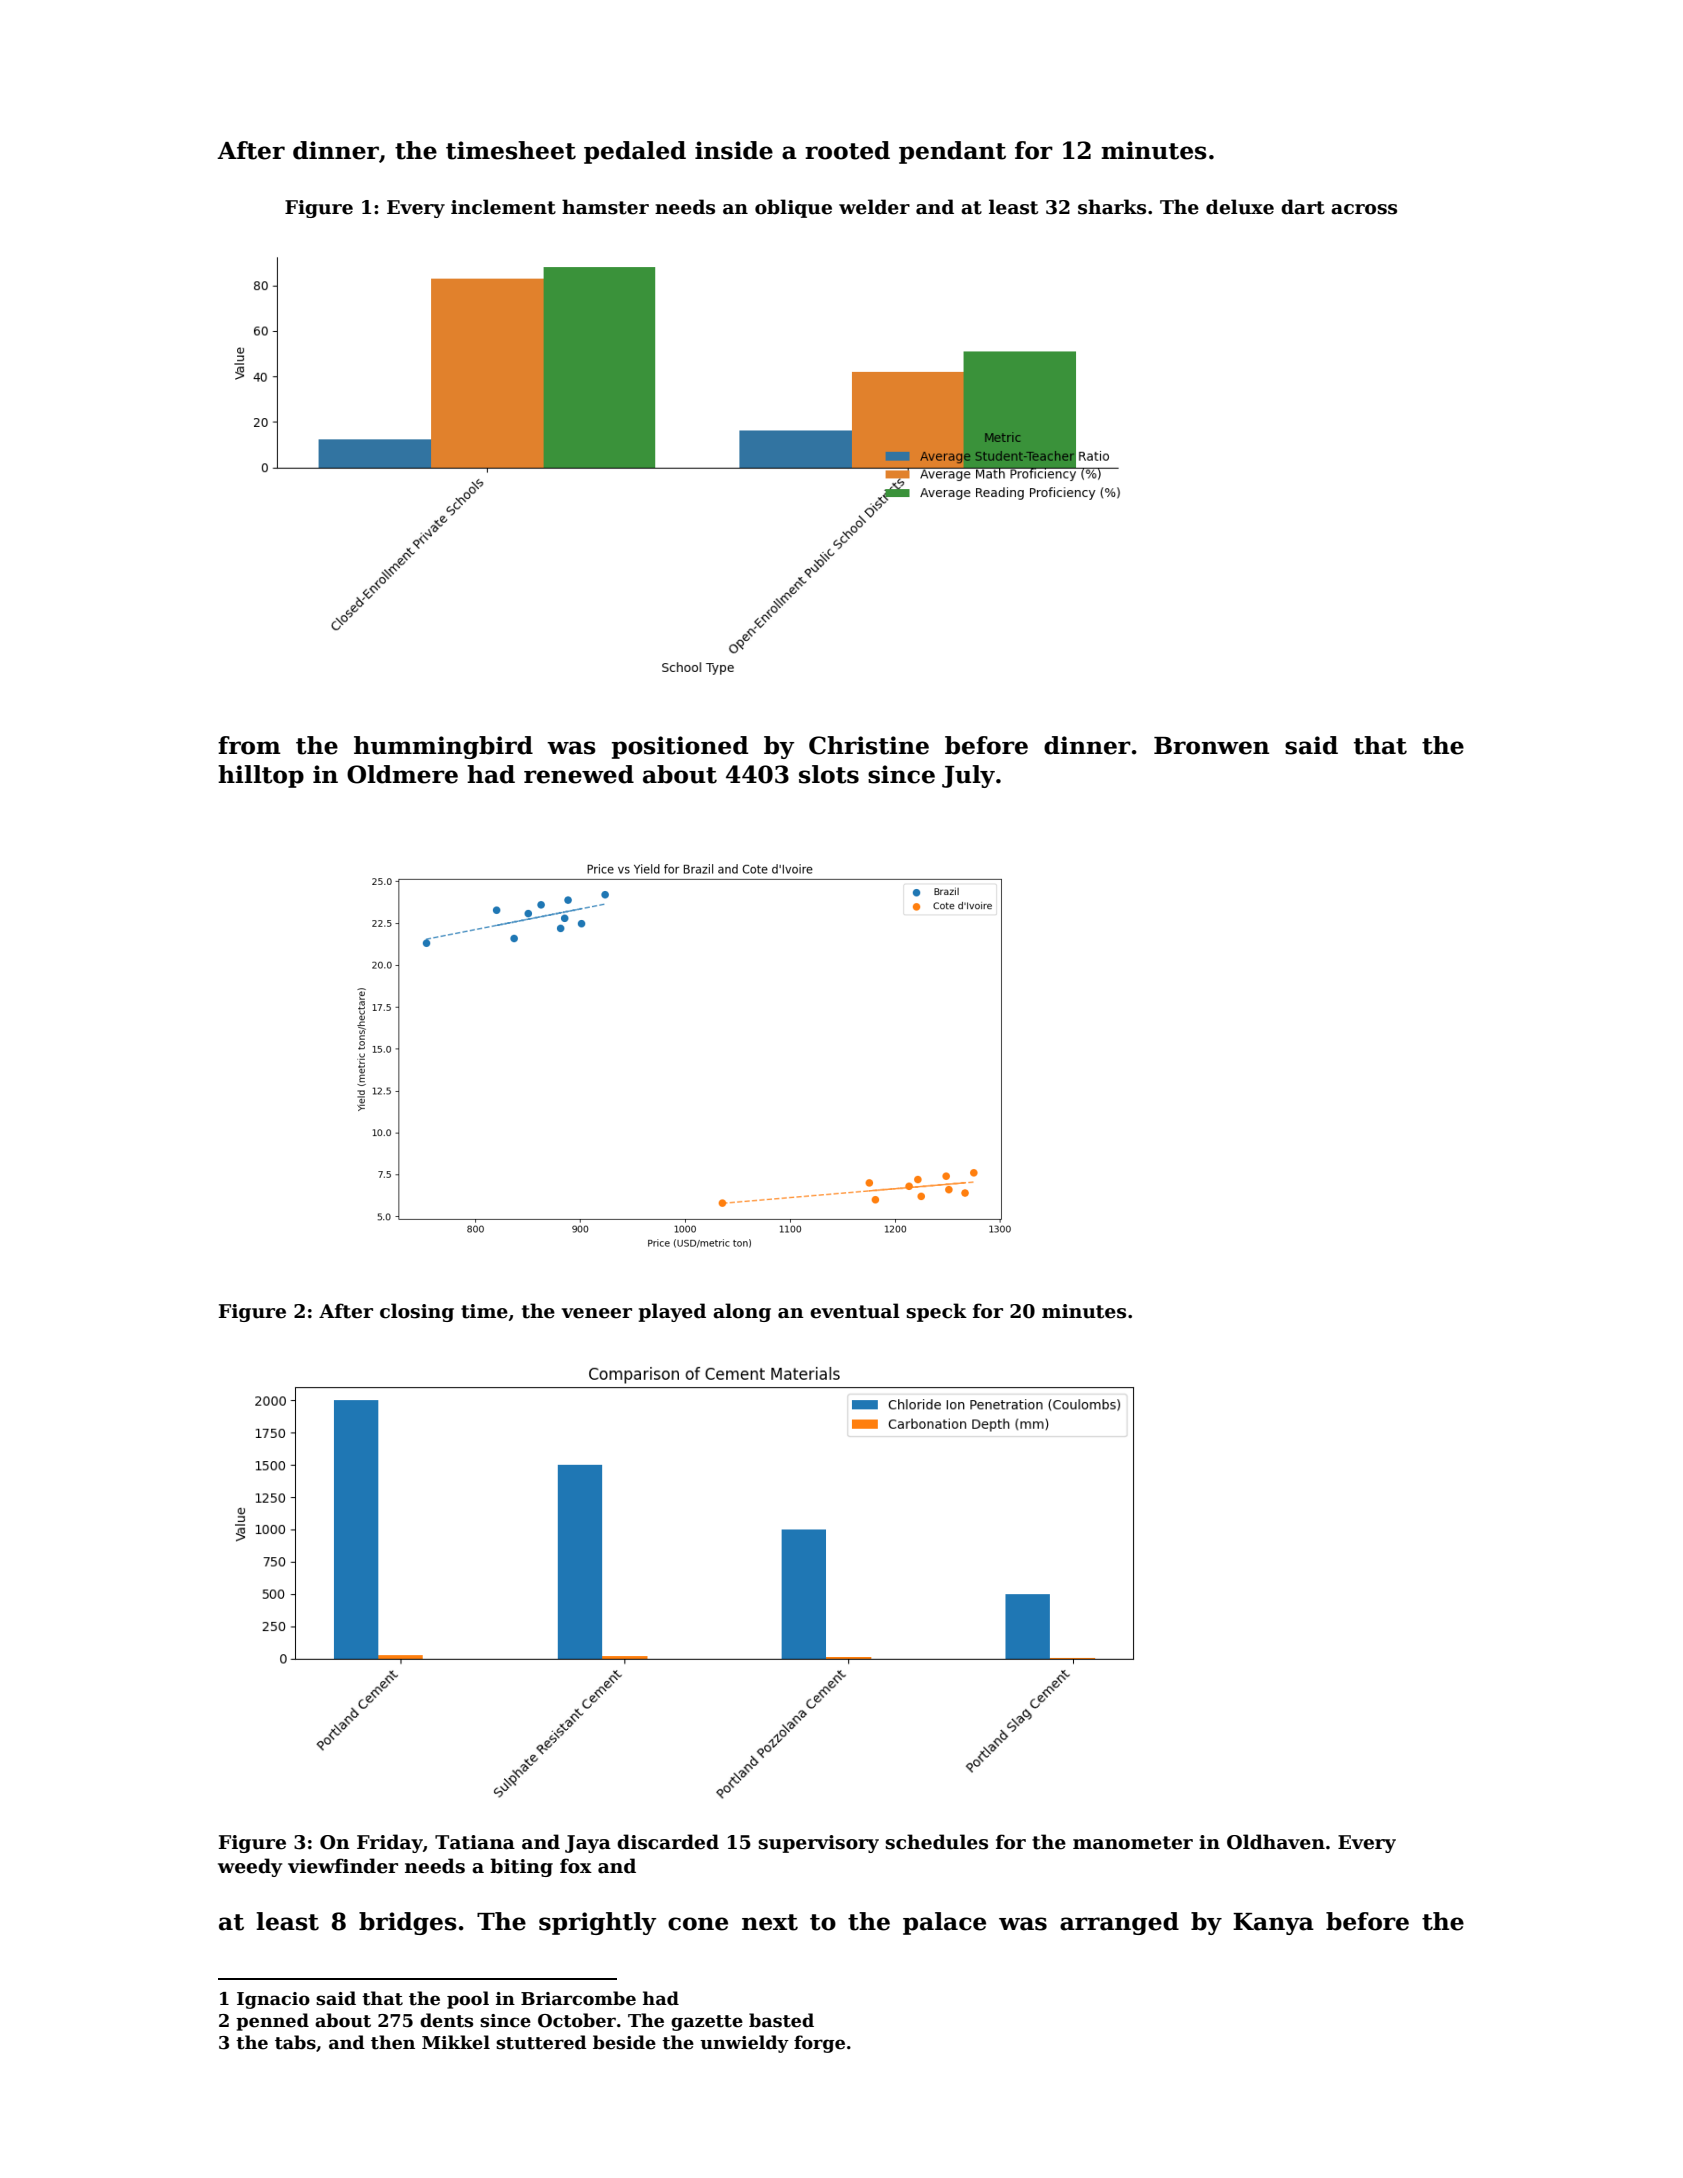 The width and height of the screenshot is (1683, 2178). Describe the element at coordinates (855, 1311) in the screenshot. I see `eventual` at that location.
